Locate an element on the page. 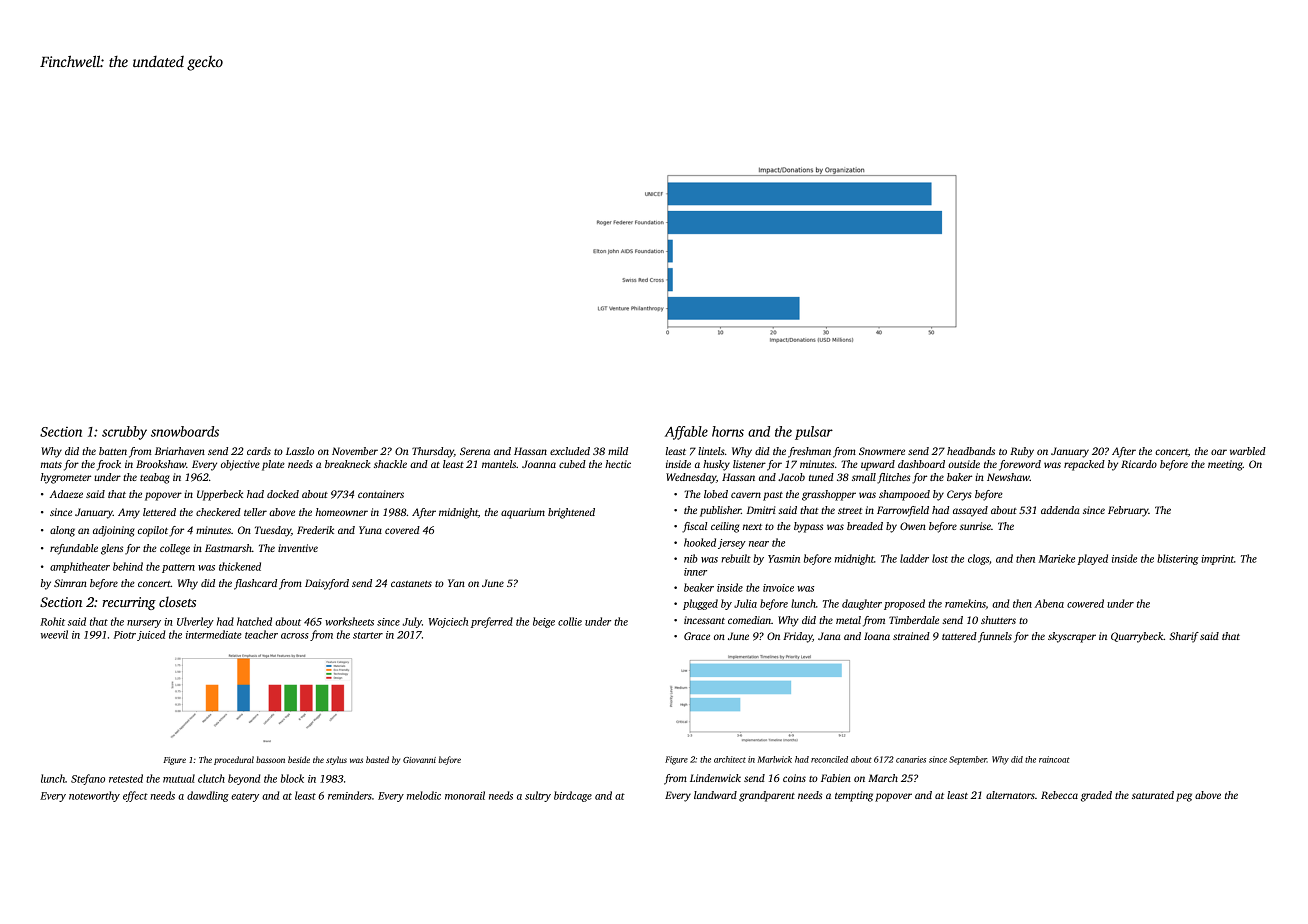 This page has height=924, width=1308. aquarium is located at coordinates (523, 513).
